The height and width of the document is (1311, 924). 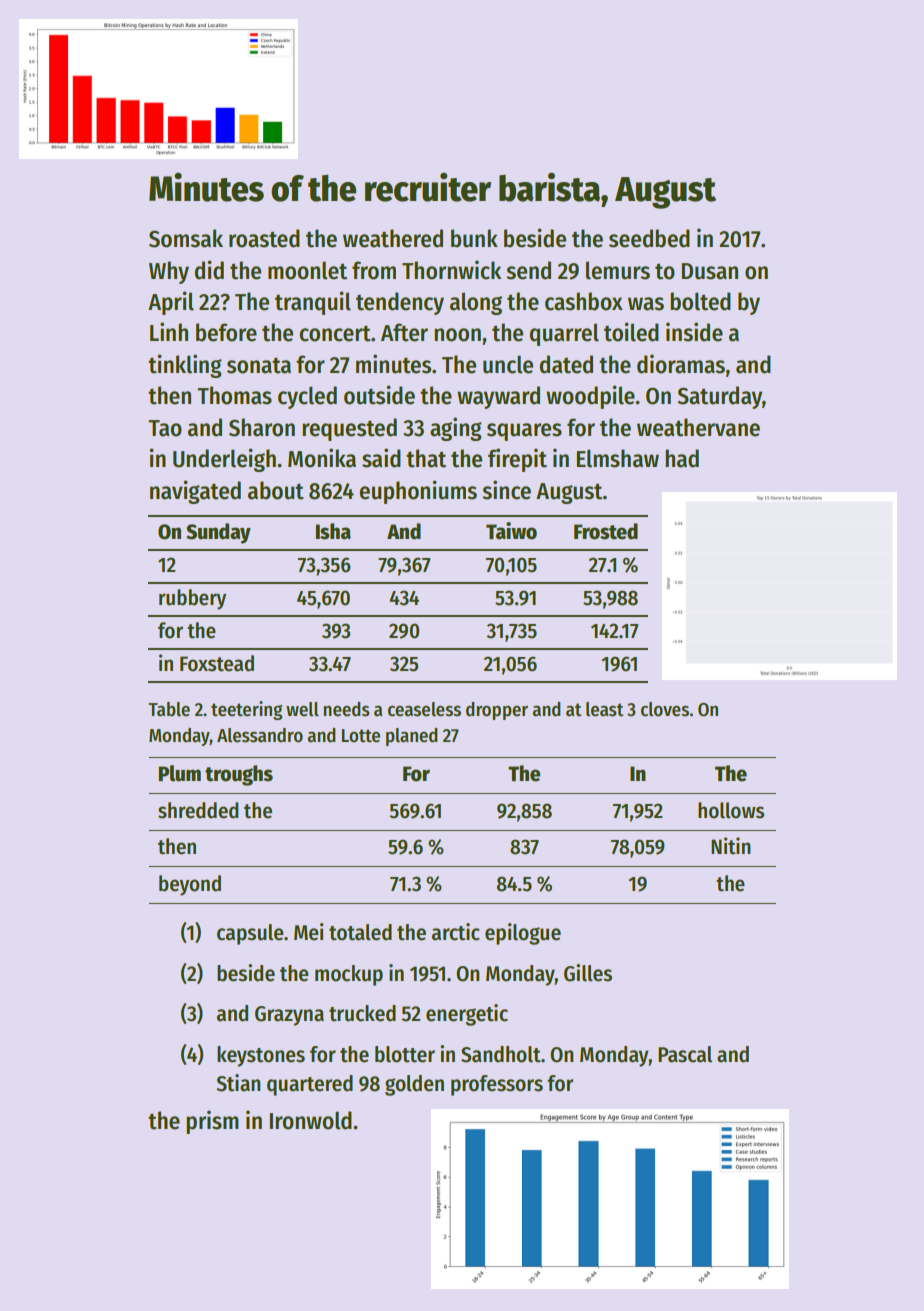 What do you see at coordinates (349, 975) in the document?
I see `mockup` at bounding box center [349, 975].
